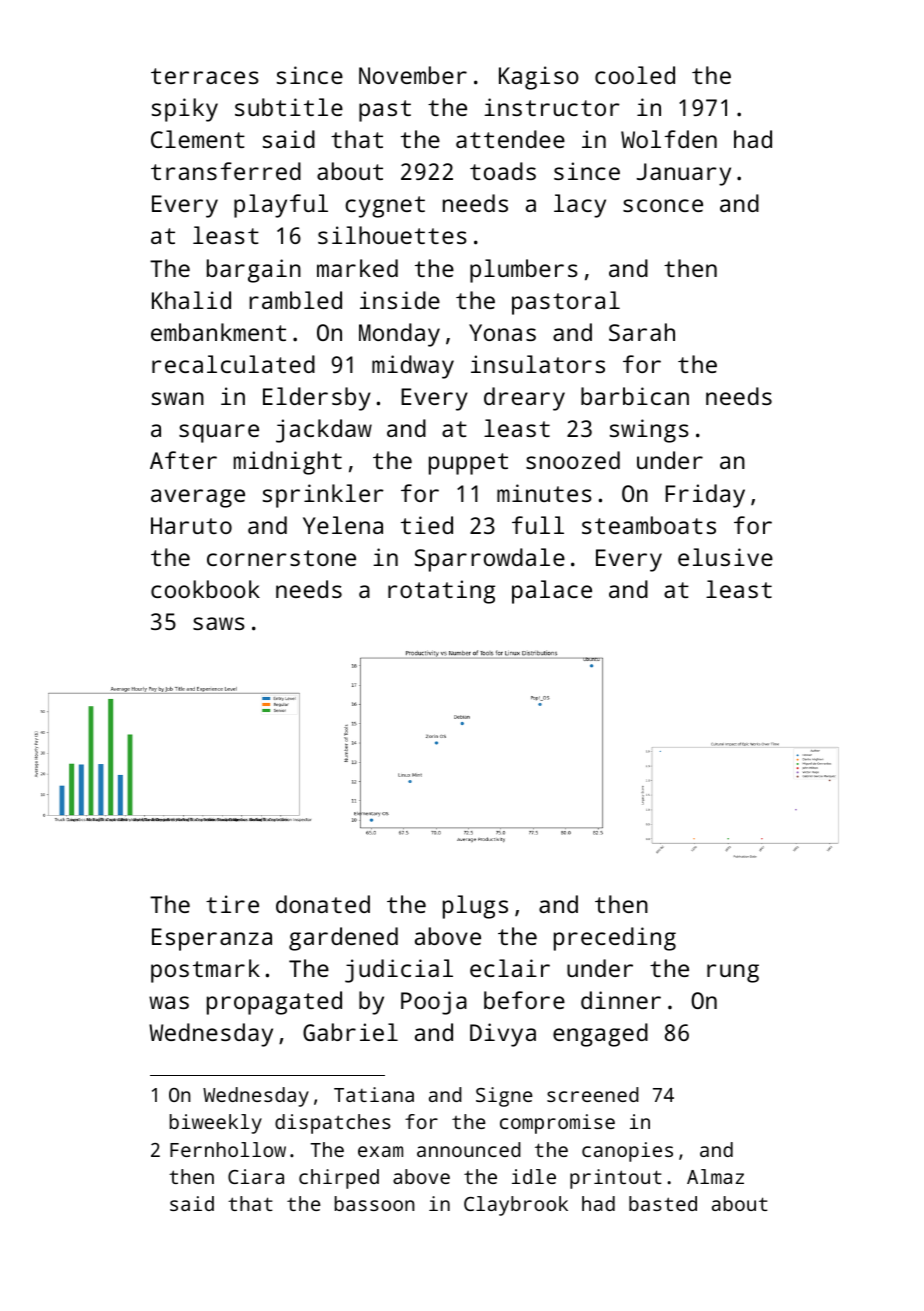  What do you see at coordinates (715, 1176) in the document?
I see `Almaz` at bounding box center [715, 1176].
